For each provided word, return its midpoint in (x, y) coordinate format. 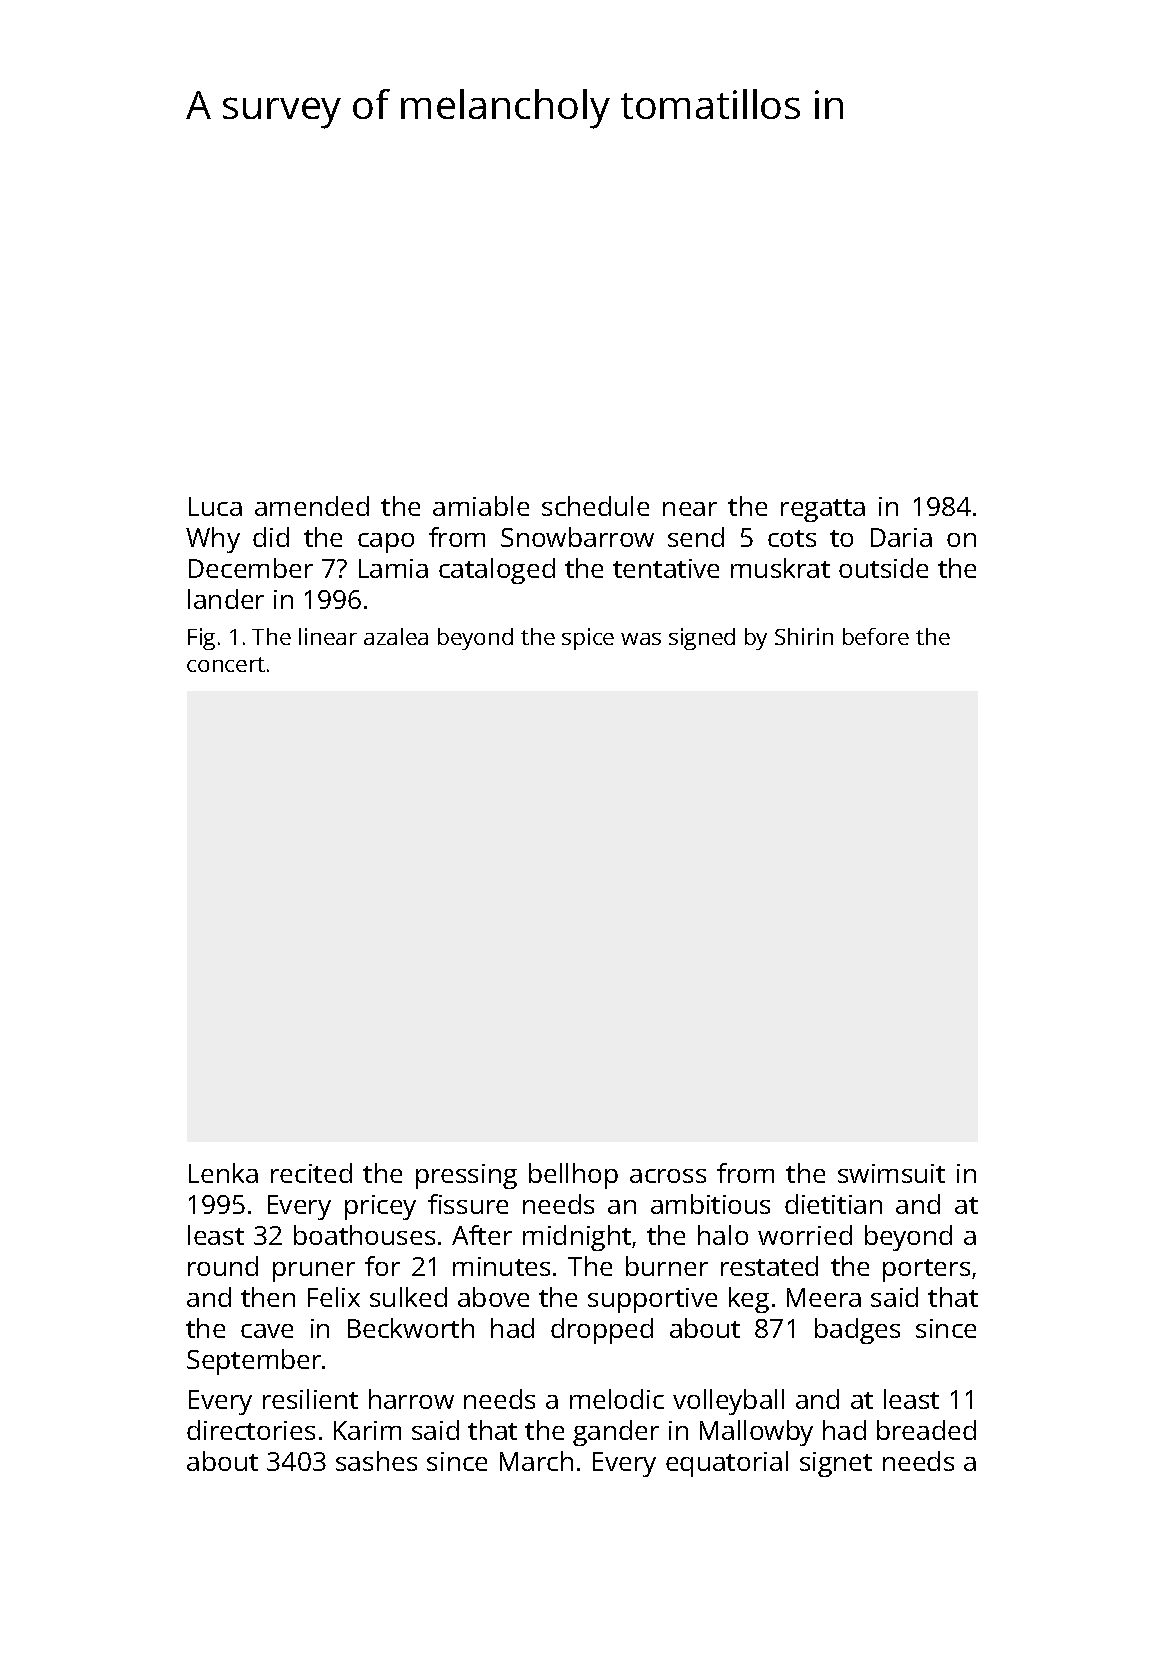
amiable (481, 506)
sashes (376, 1461)
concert (226, 664)
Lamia (393, 568)
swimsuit (891, 1173)
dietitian (833, 1204)
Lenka (223, 1173)
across (668, 1176)
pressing (466, 1176)
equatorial (727, 1464)
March (536, 1461)
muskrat (780, 568)
